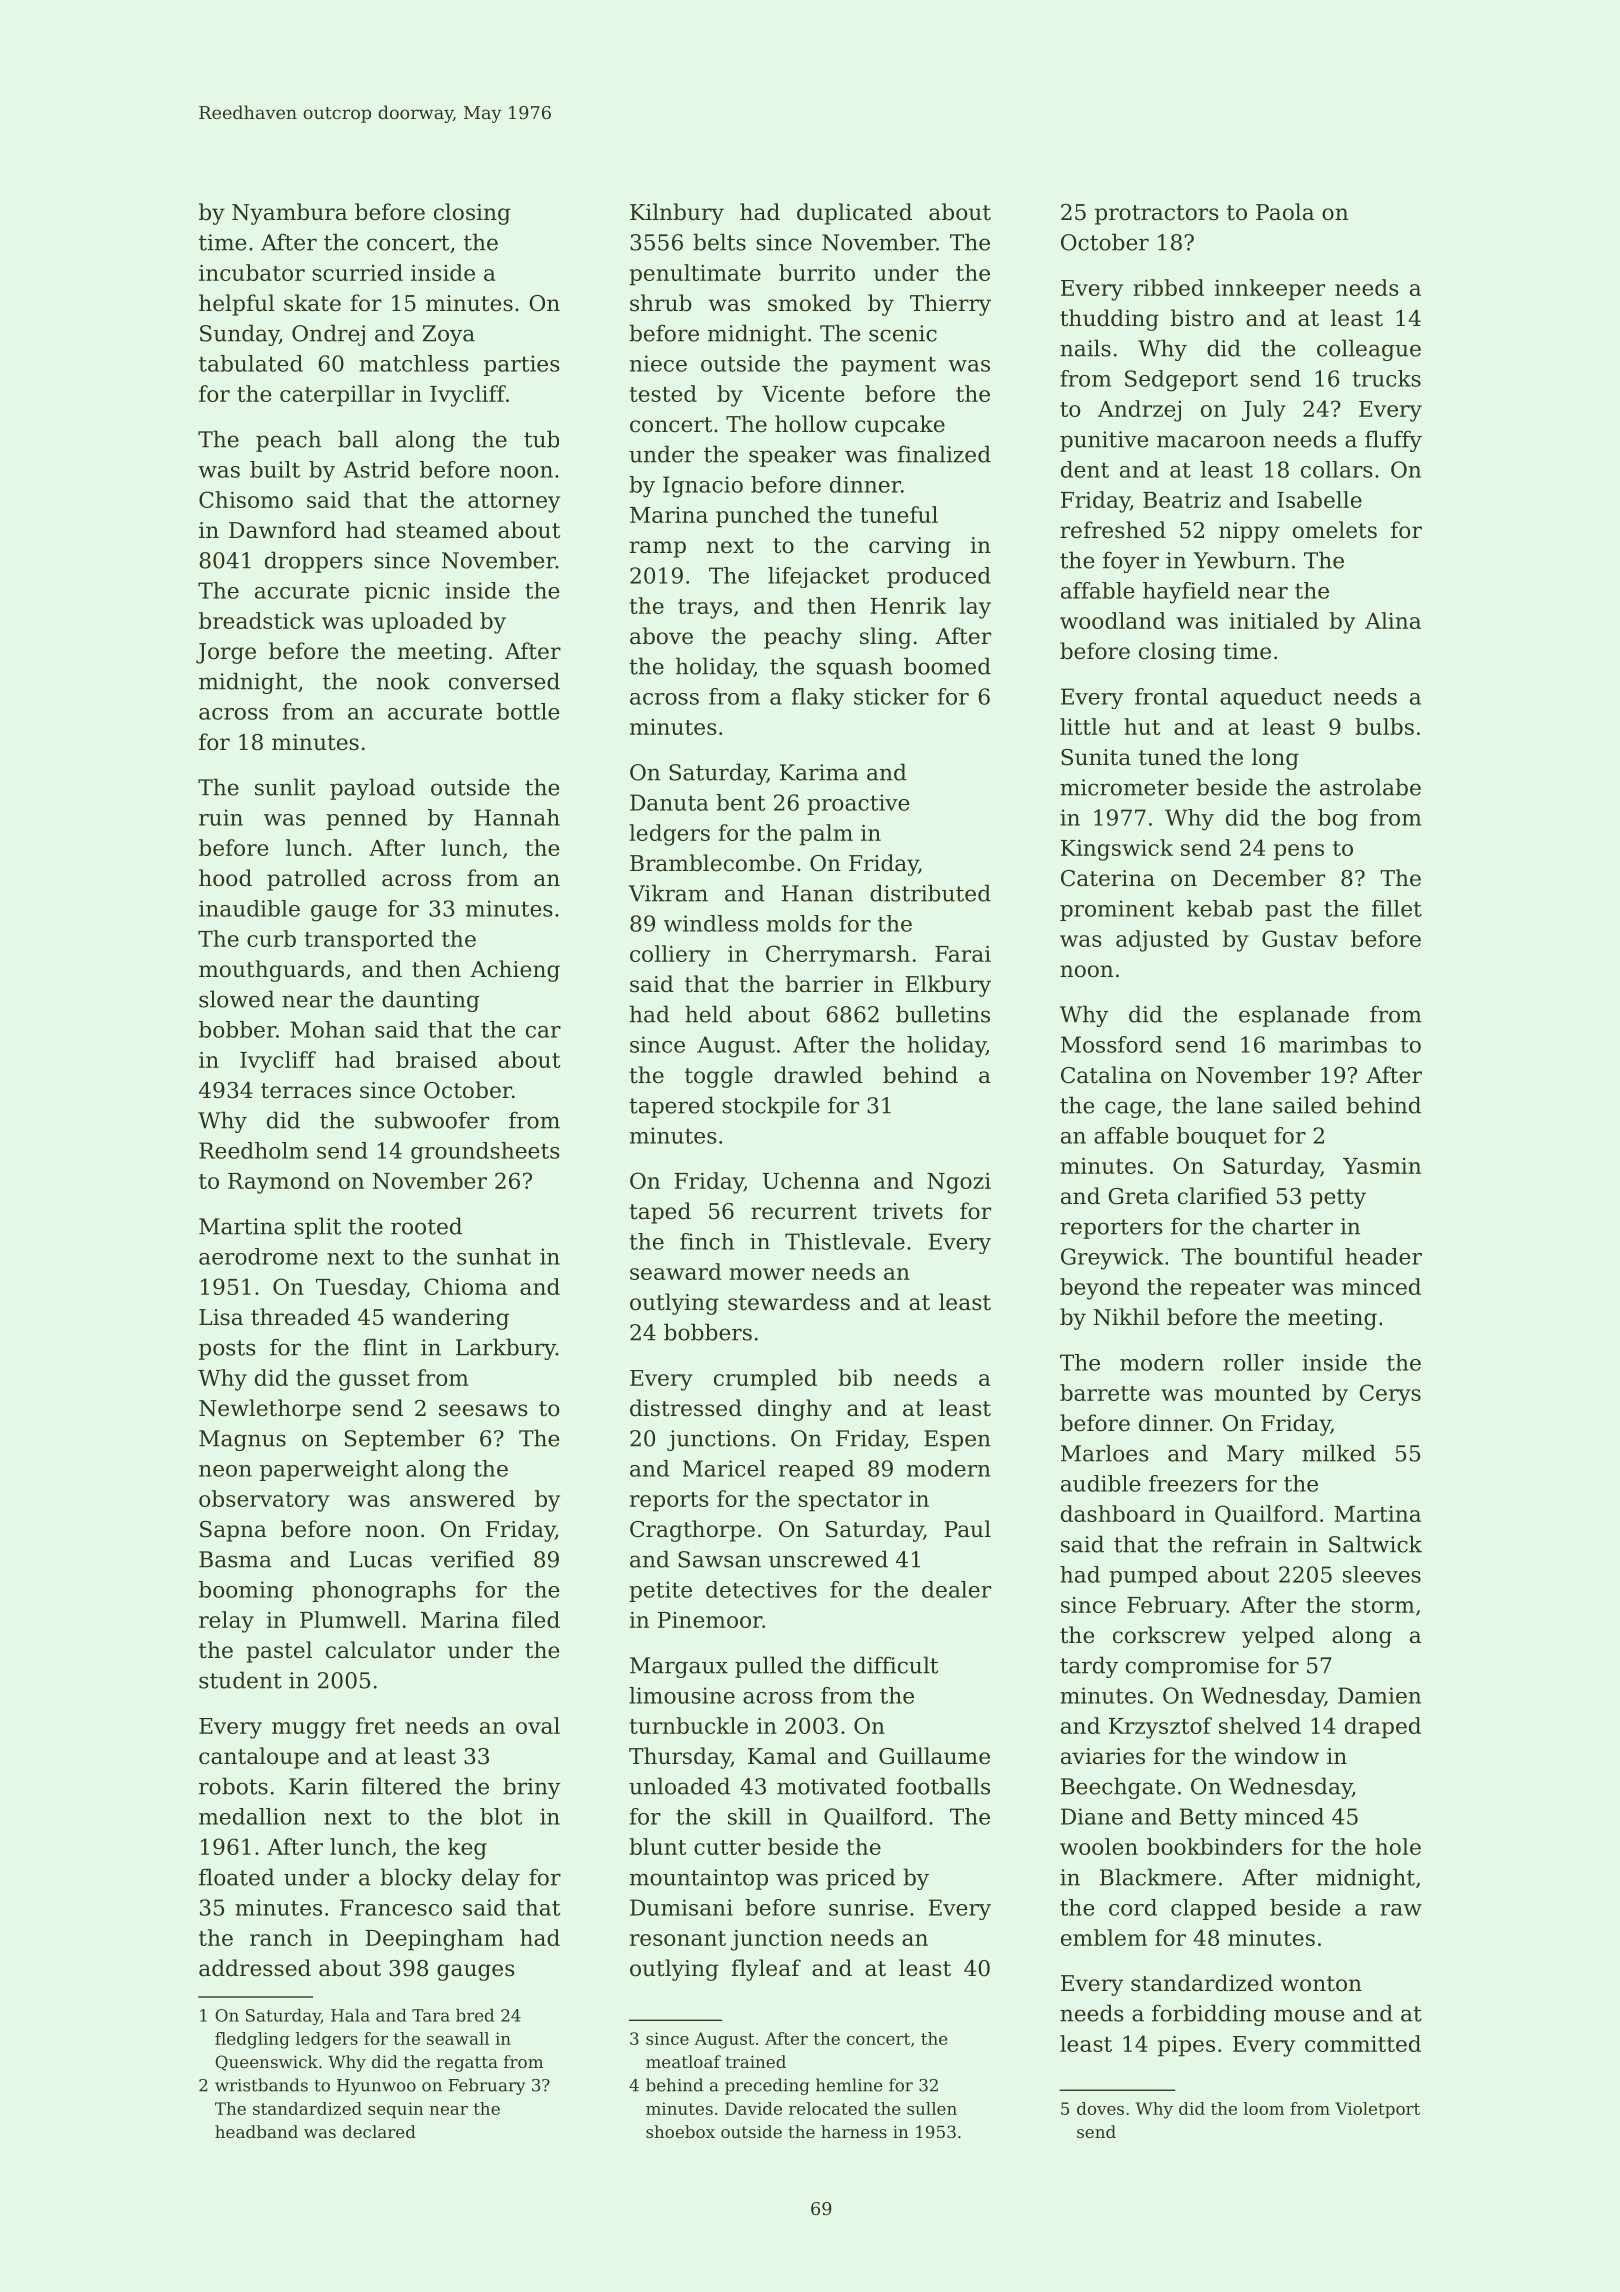 The height and width of the document is (2292, 1620). I want to click on Paola, so click(1285, 212).
